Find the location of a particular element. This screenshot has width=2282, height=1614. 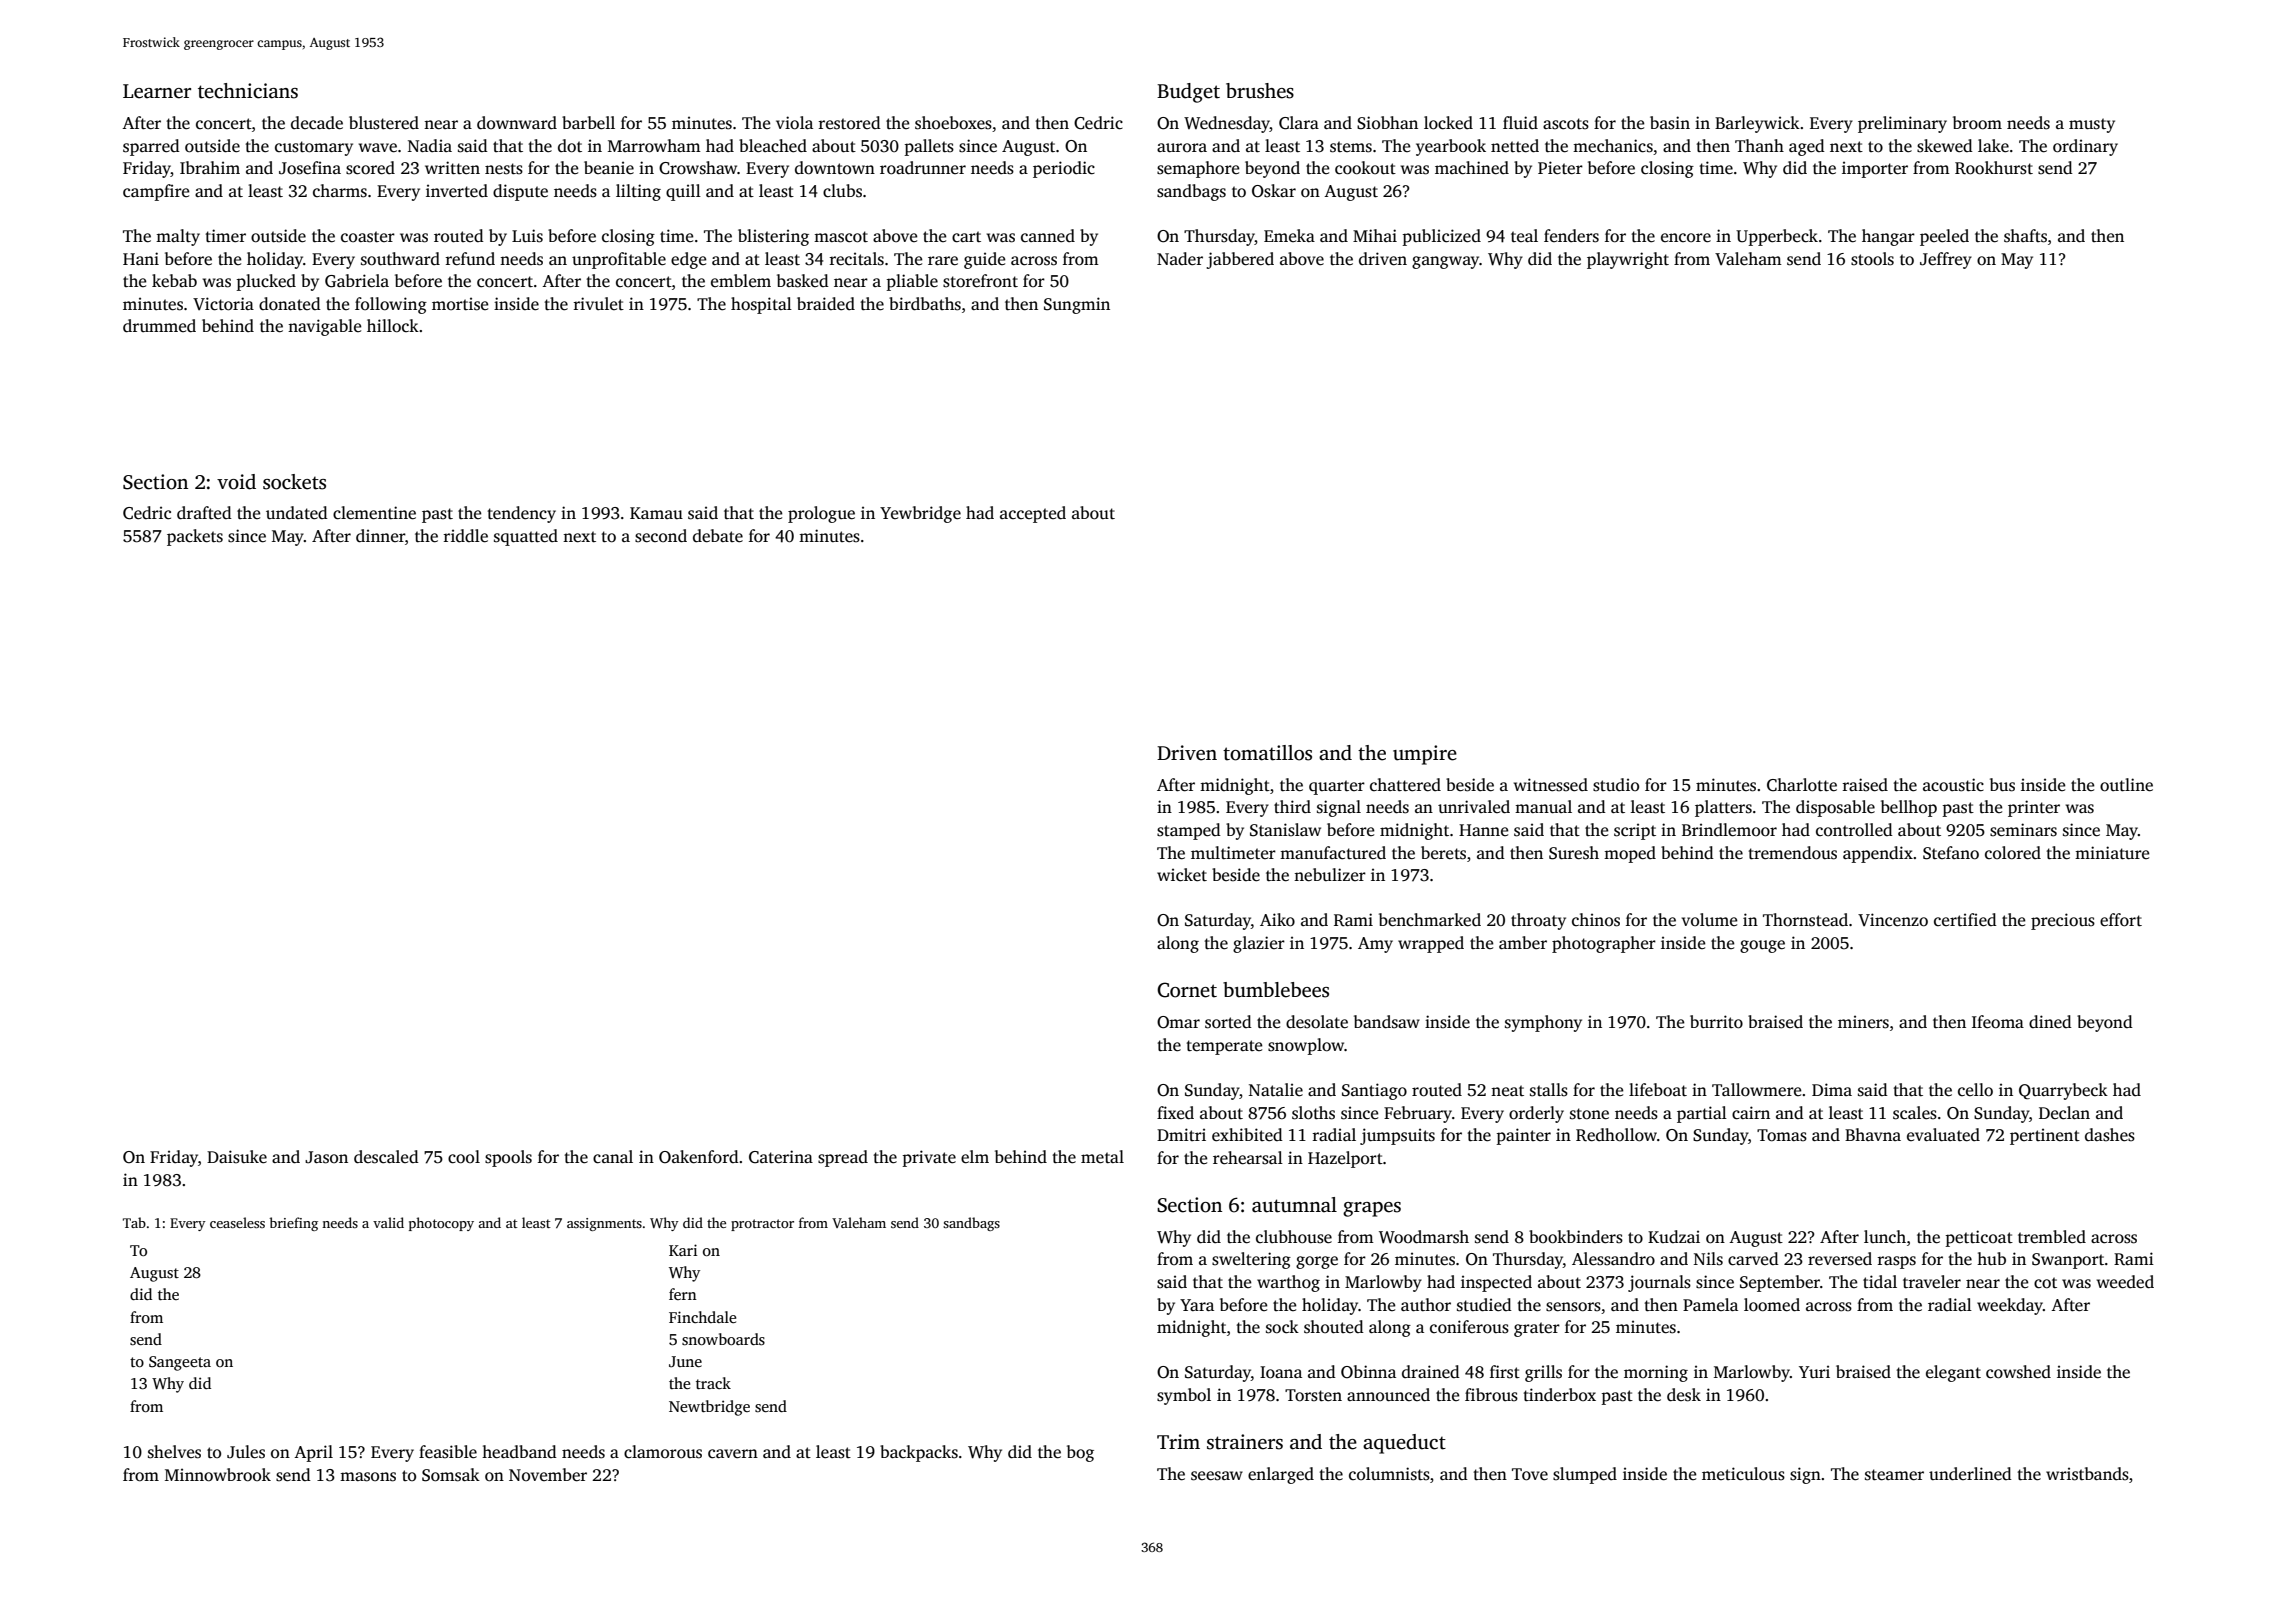

accepted is located at coordinates (1033, 514).
